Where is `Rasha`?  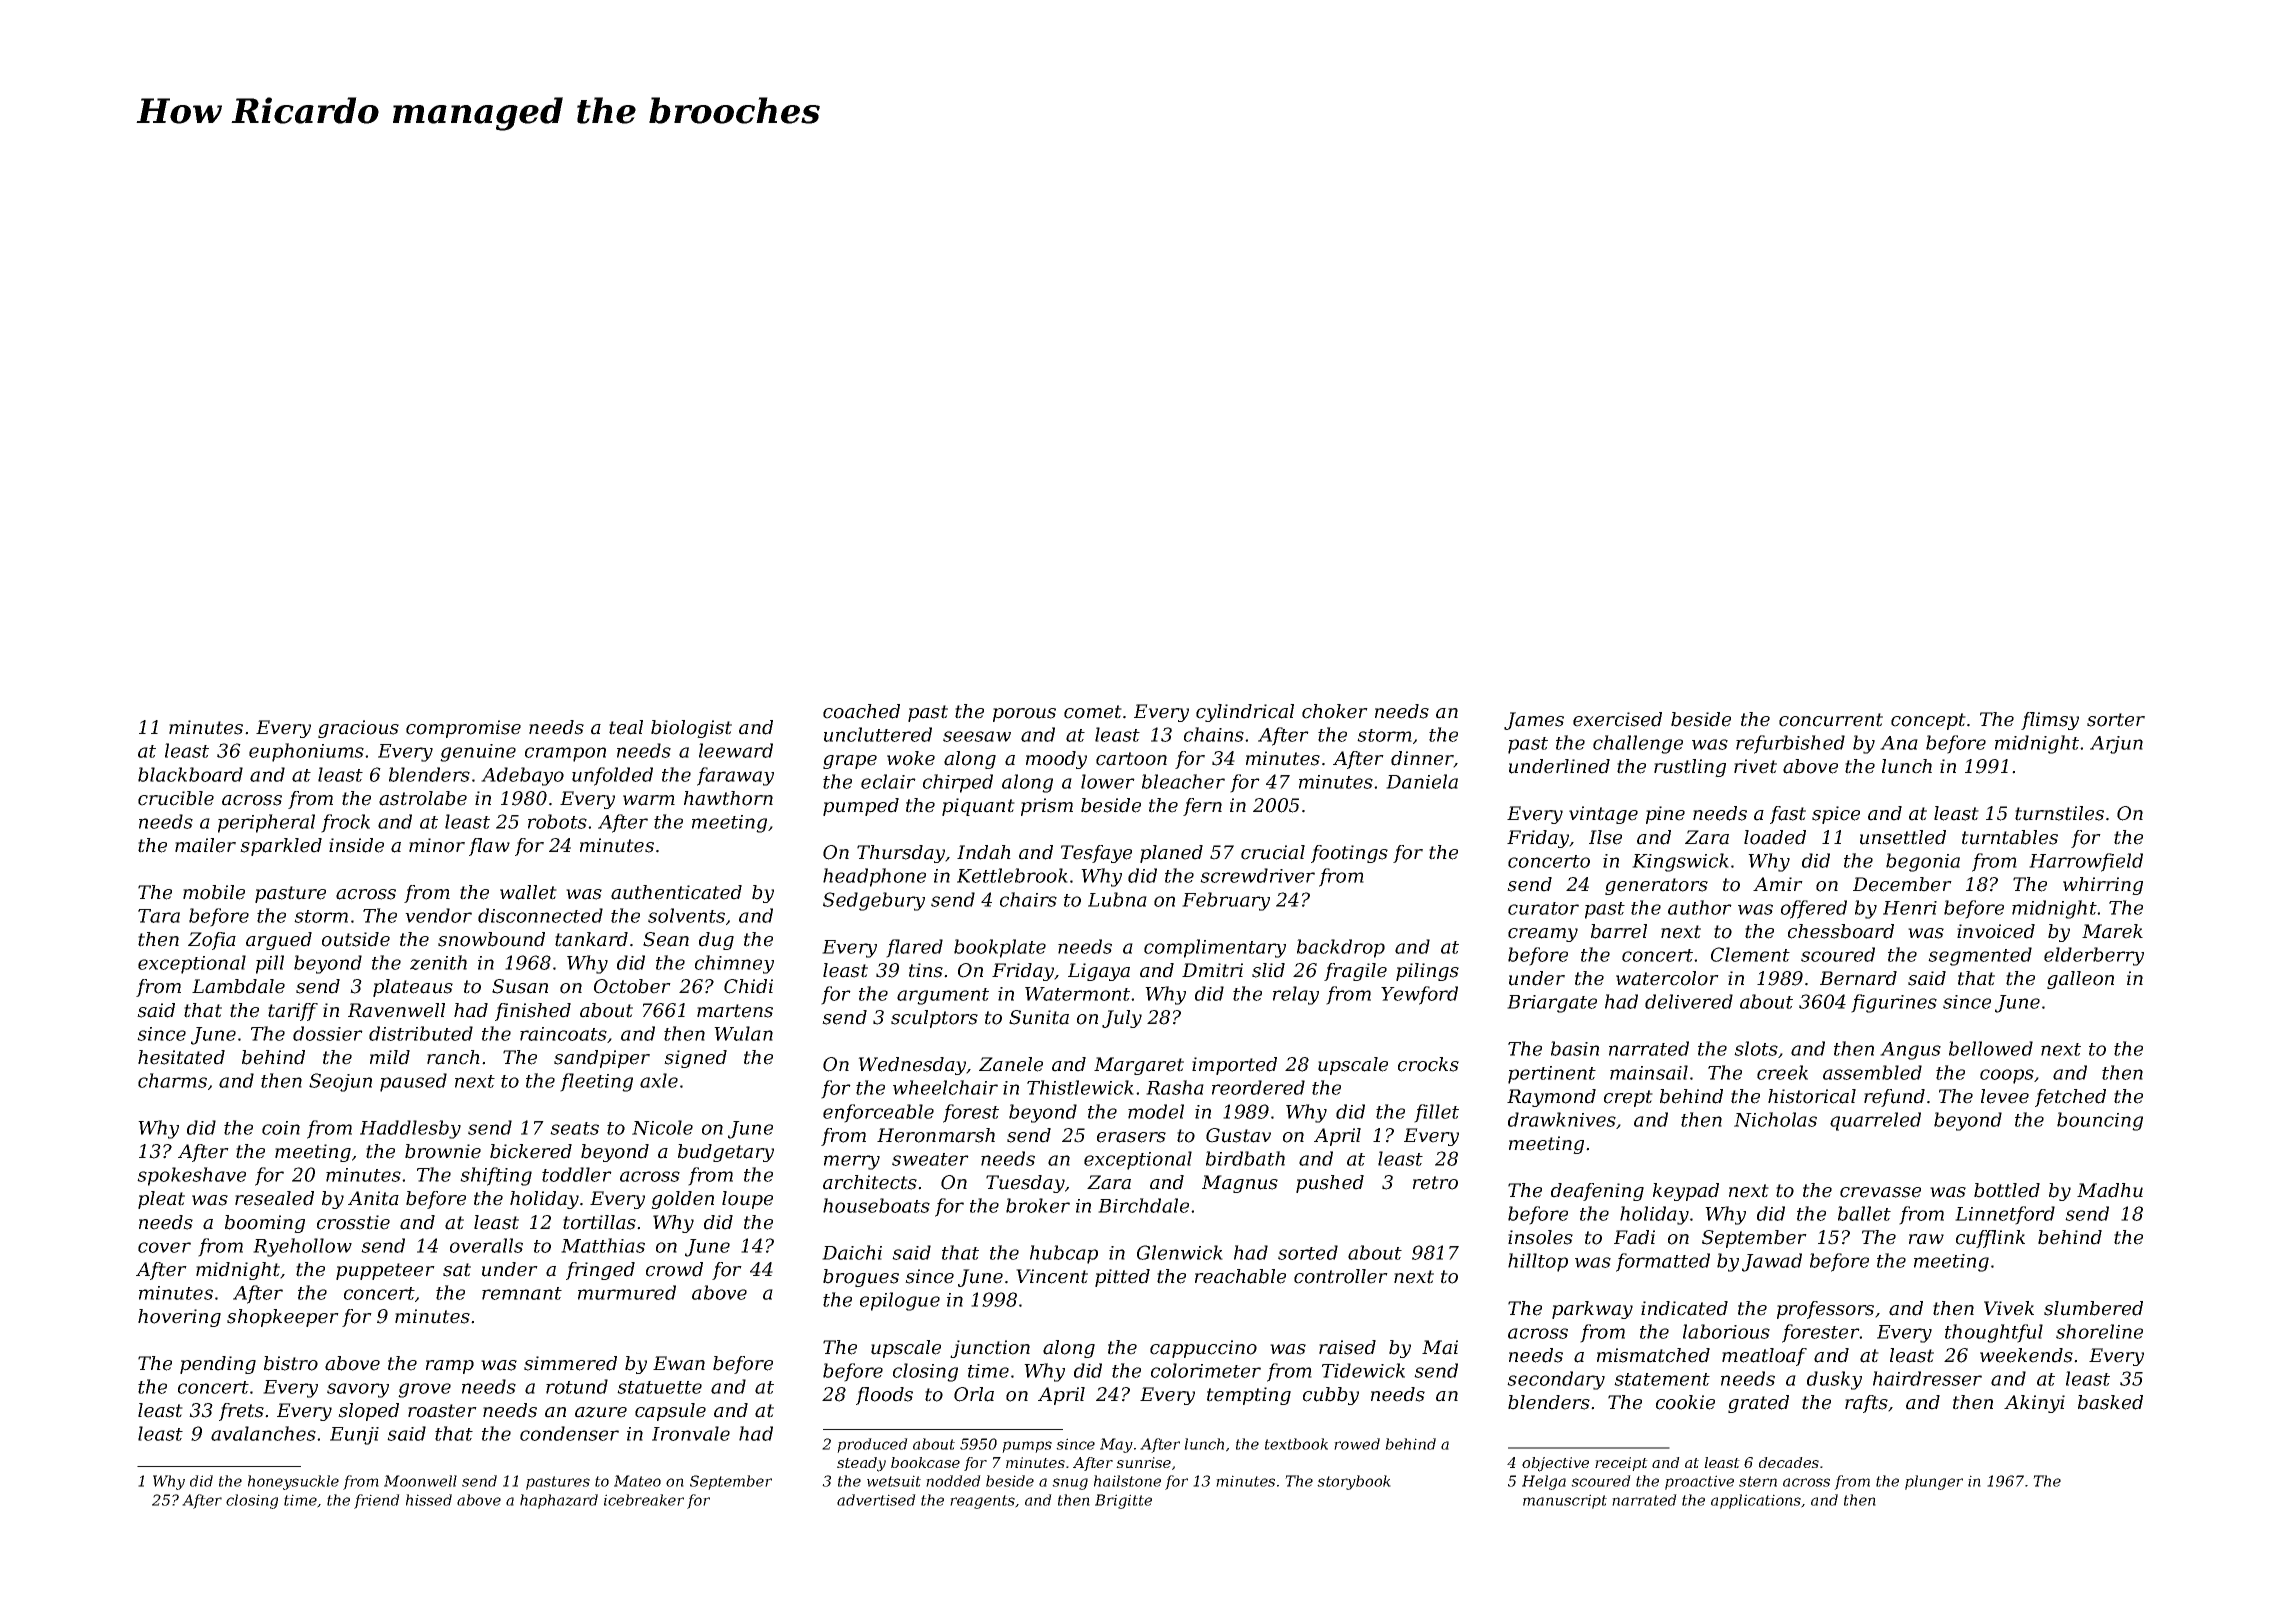
Rasha is located at coordinates (1175, 1087).
